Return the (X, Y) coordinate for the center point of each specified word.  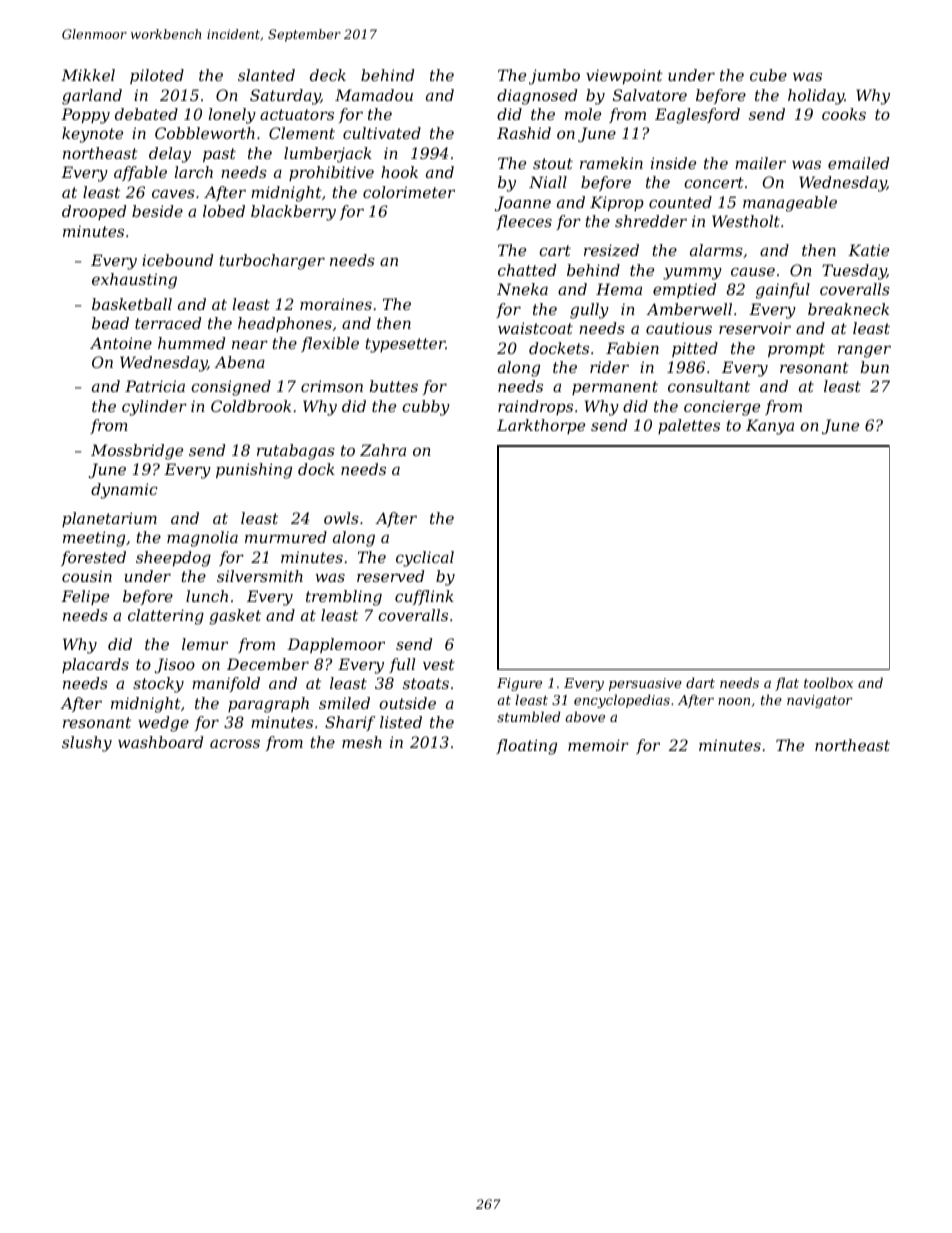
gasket (235, 617)
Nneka (522, 289)
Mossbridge (137, 452)
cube (768, 75)
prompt (796, 350)
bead (110, 323)
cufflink (424, 597)
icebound (177, 260)
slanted (266, 75)
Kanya (770, 427)
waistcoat (535, 328)
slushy (87, 744)
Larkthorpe (541, 426)
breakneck (848, 309)
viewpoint (624, 76)
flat (787, 684)
